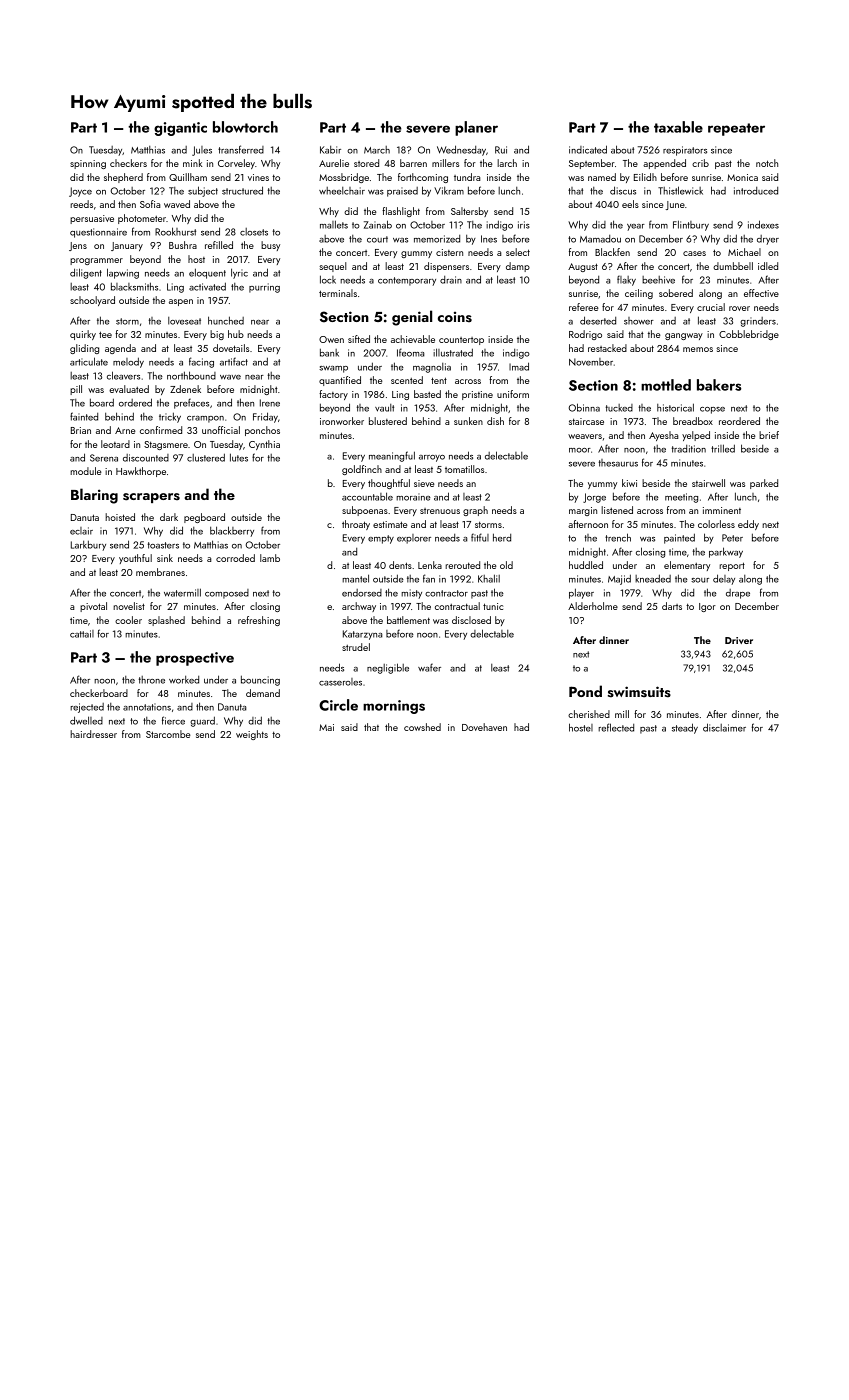 The width and height of the screenshot is (849, 1400). I want to click on Sofia, so click(150, 204).
